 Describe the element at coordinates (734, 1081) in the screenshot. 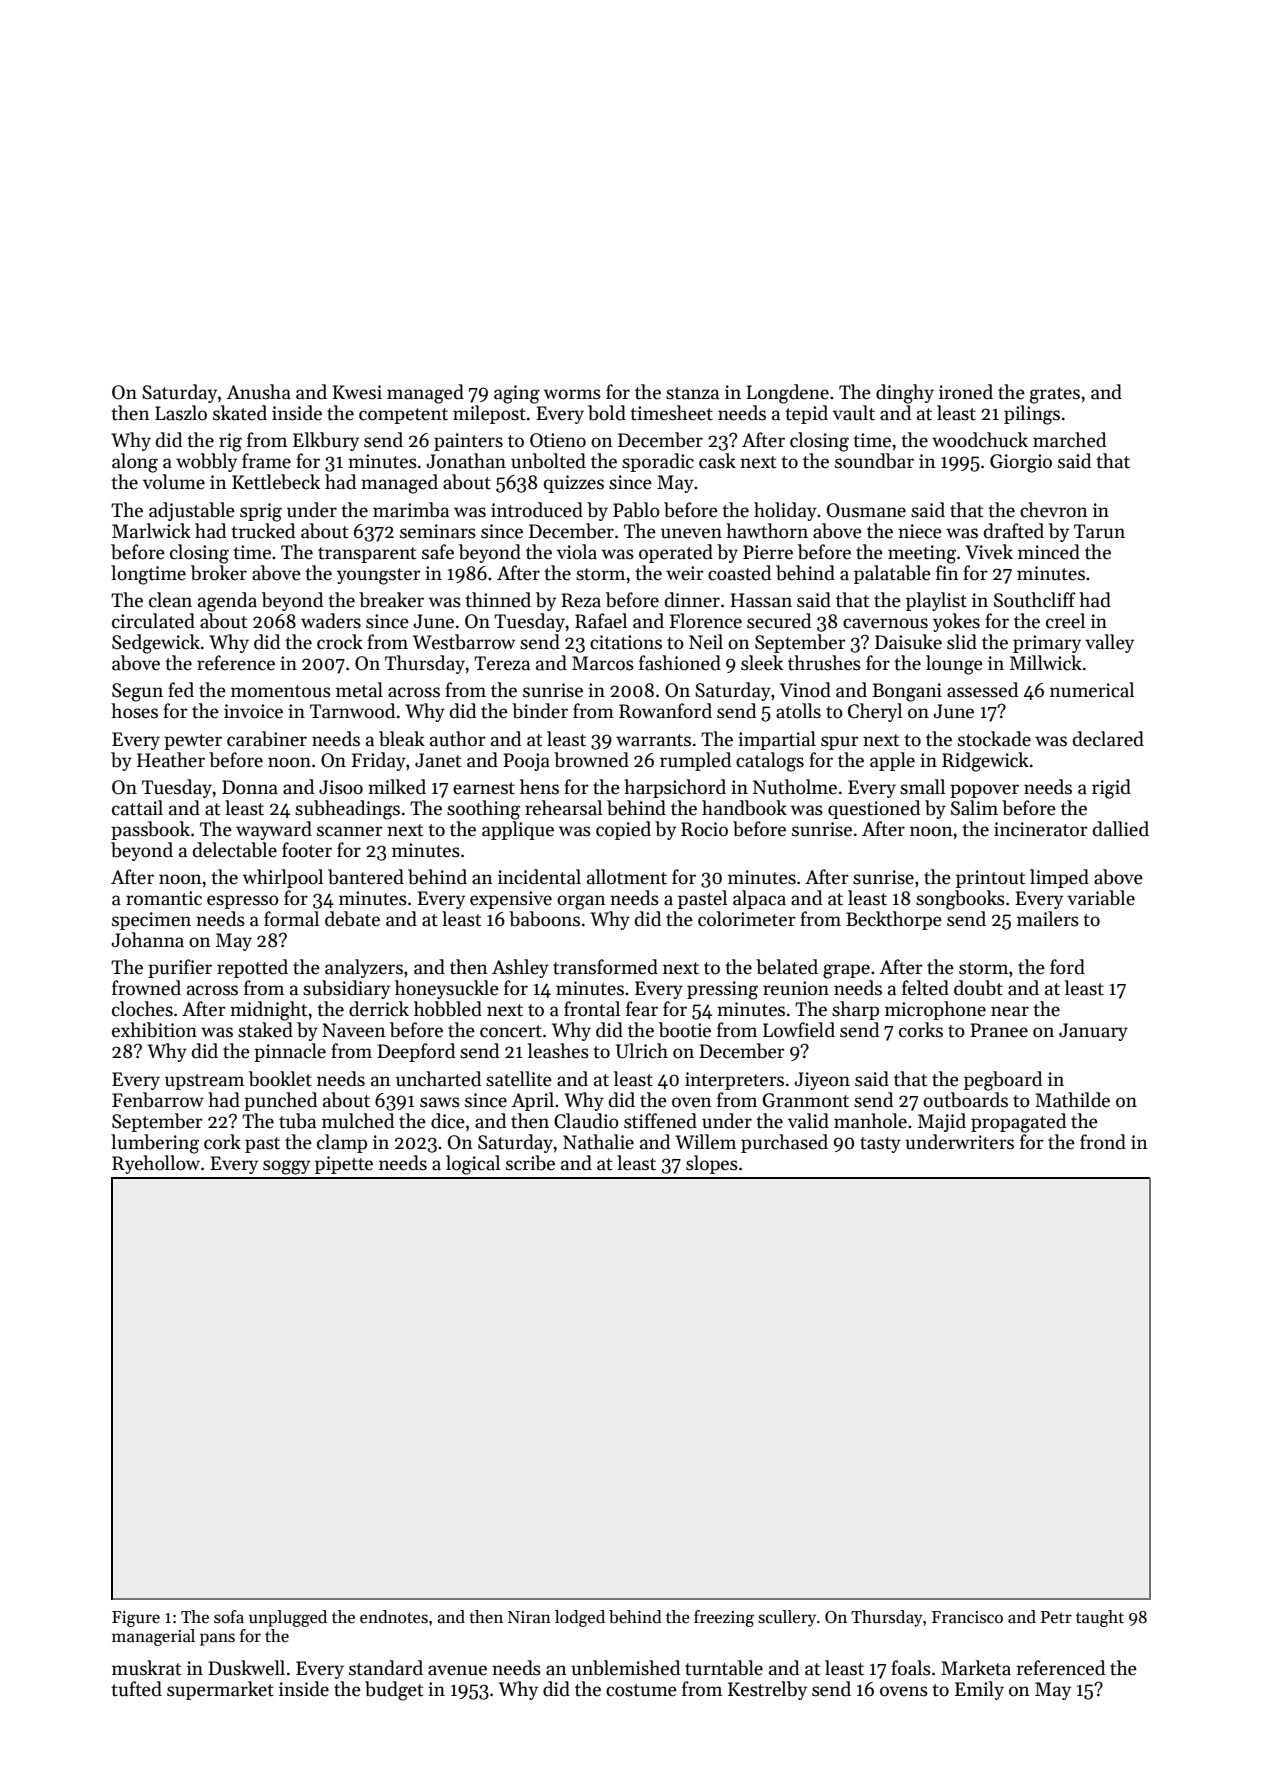

I see `interpreters` at that location.
